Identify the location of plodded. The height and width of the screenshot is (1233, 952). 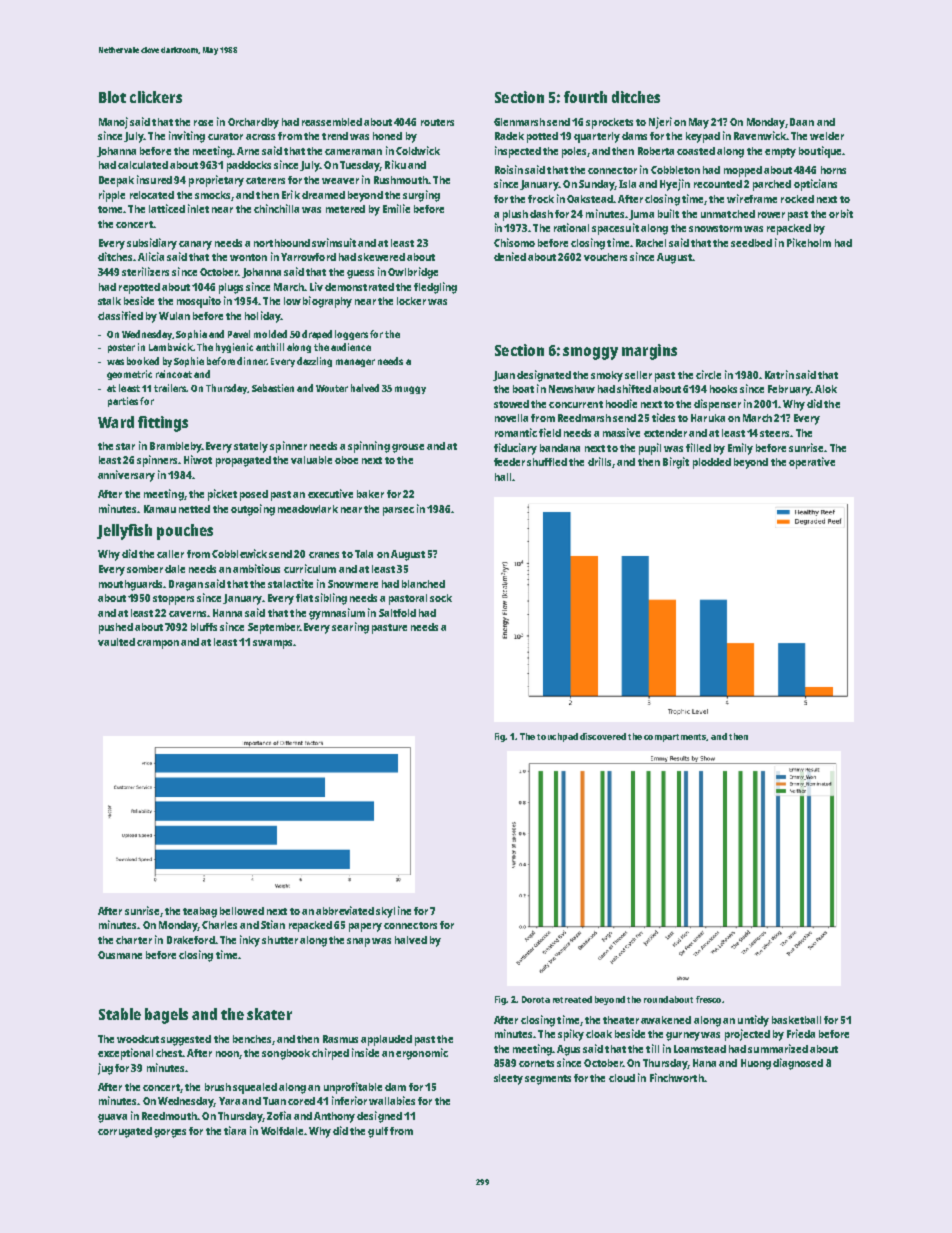
(712, 463).
